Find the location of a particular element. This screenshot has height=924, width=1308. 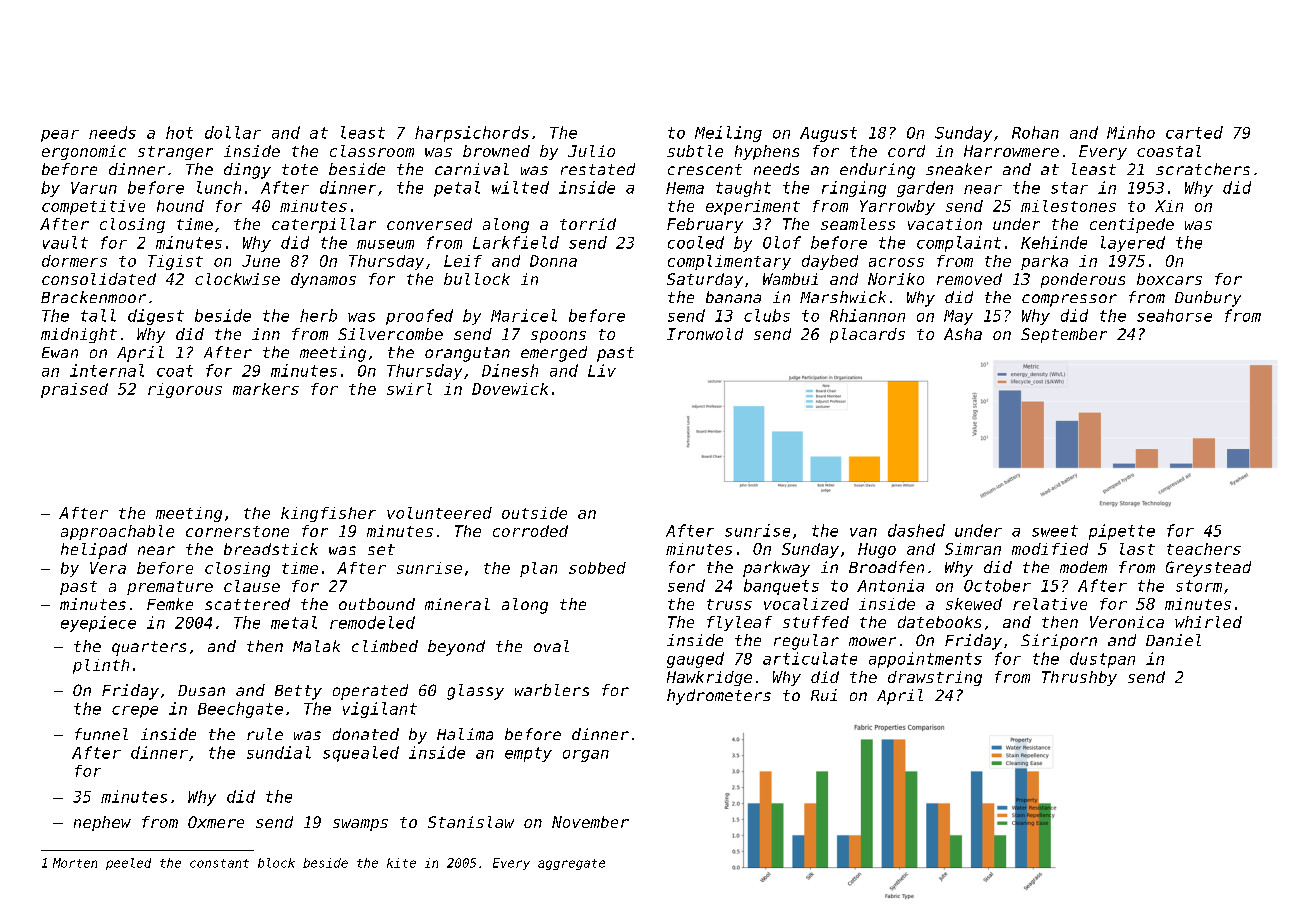

drawstring is located at coordinates (935, 678).
